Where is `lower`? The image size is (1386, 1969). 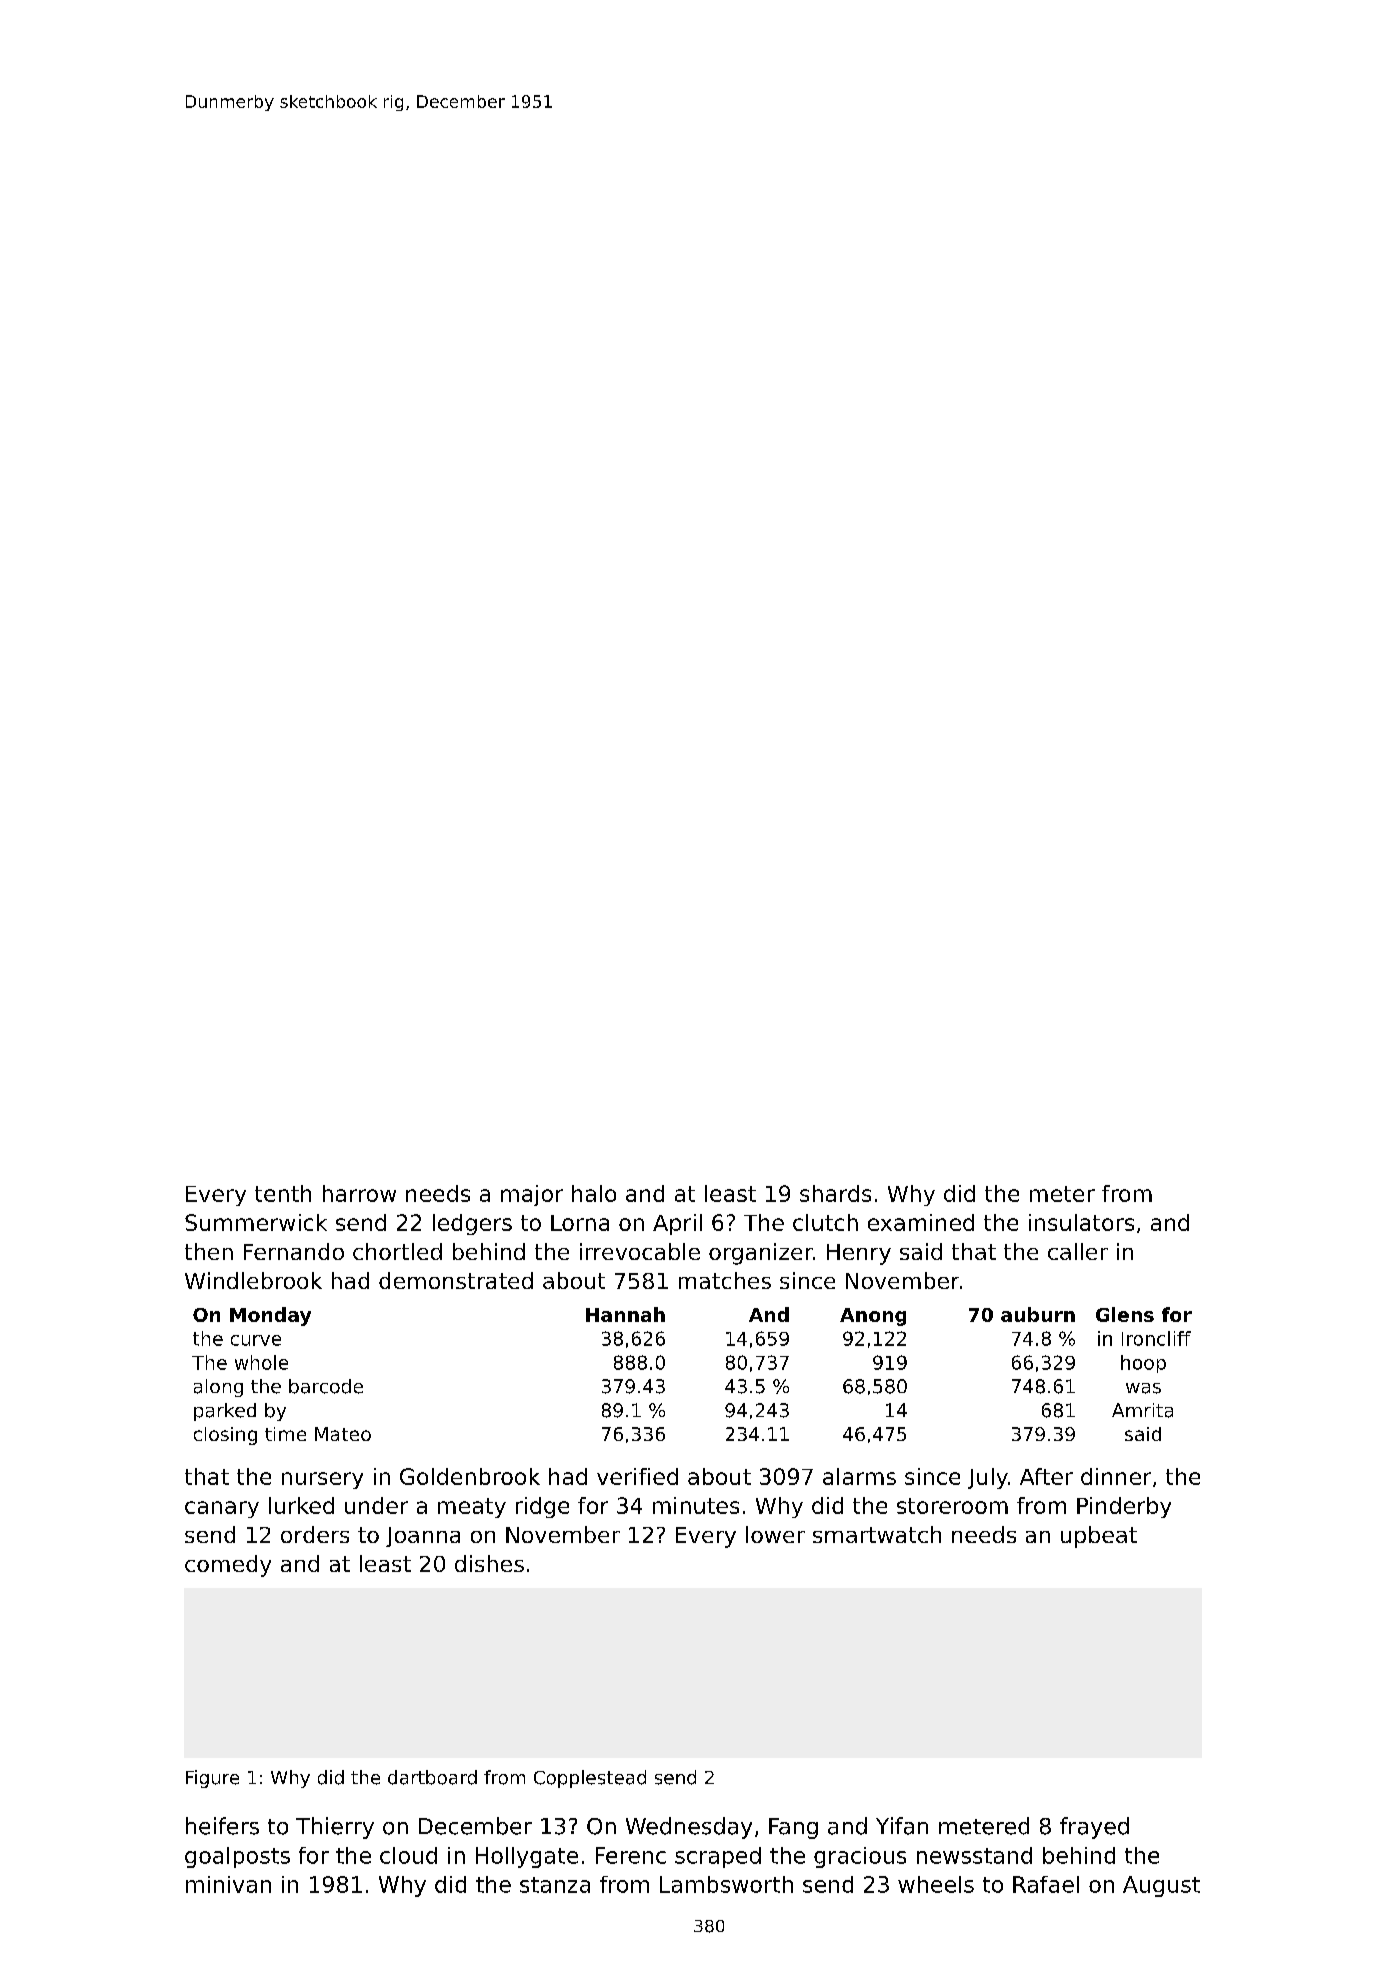 lower is located at coordinates (775, 1534).
